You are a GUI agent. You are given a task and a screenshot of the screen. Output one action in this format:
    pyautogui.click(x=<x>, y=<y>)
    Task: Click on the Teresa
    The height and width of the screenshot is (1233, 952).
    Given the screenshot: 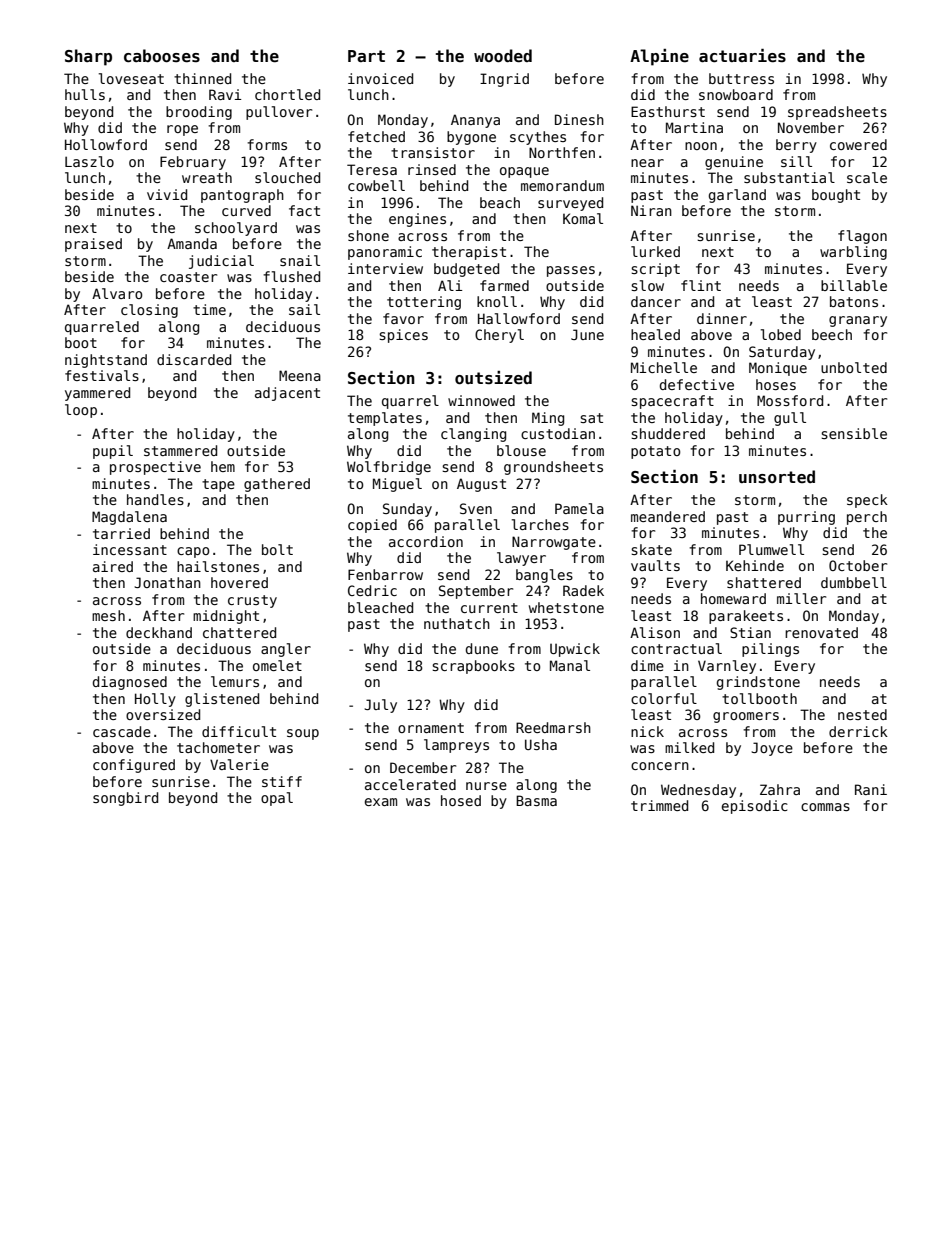 What is the action you would take?
    pyautogui.click(x=372, y=169)
